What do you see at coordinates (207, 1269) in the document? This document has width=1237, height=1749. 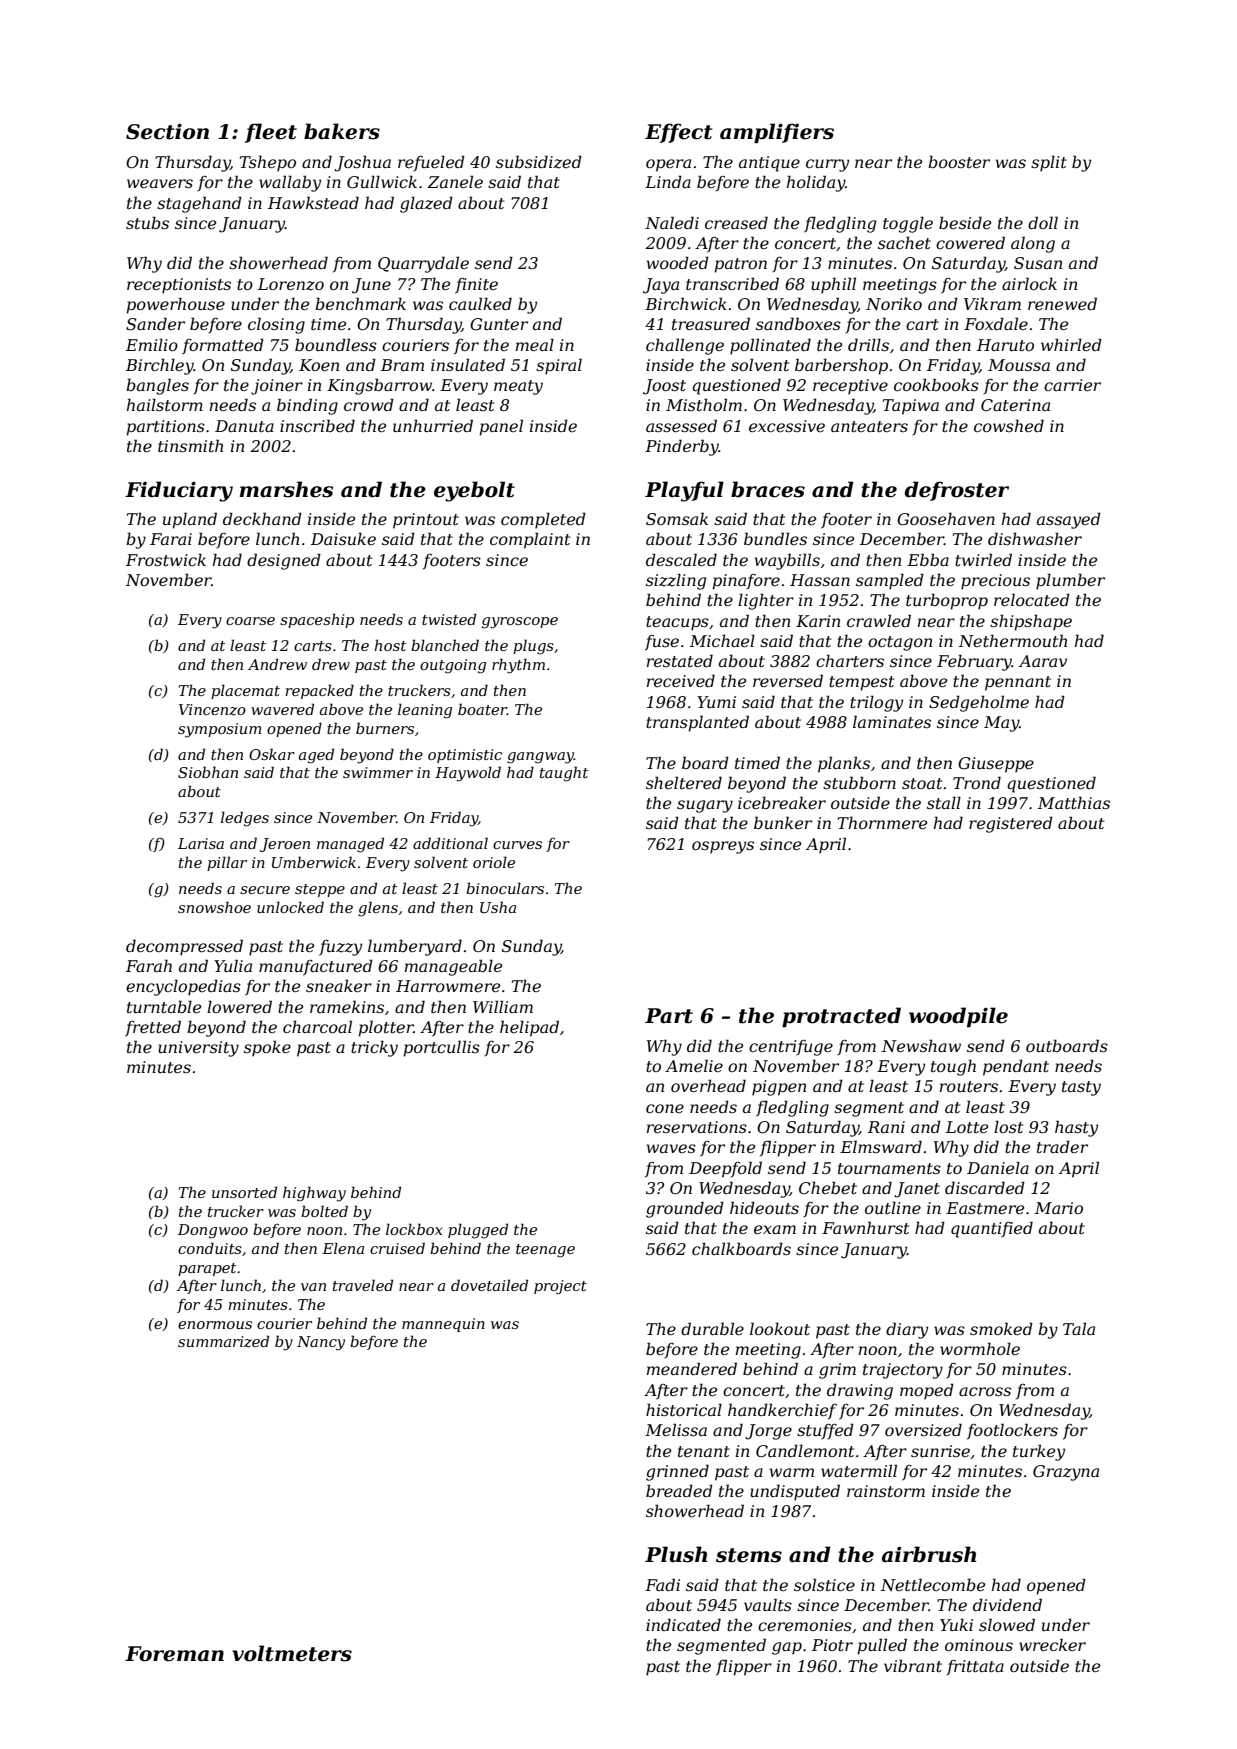 I see `parapet` at bounding box center [207, 1269].
